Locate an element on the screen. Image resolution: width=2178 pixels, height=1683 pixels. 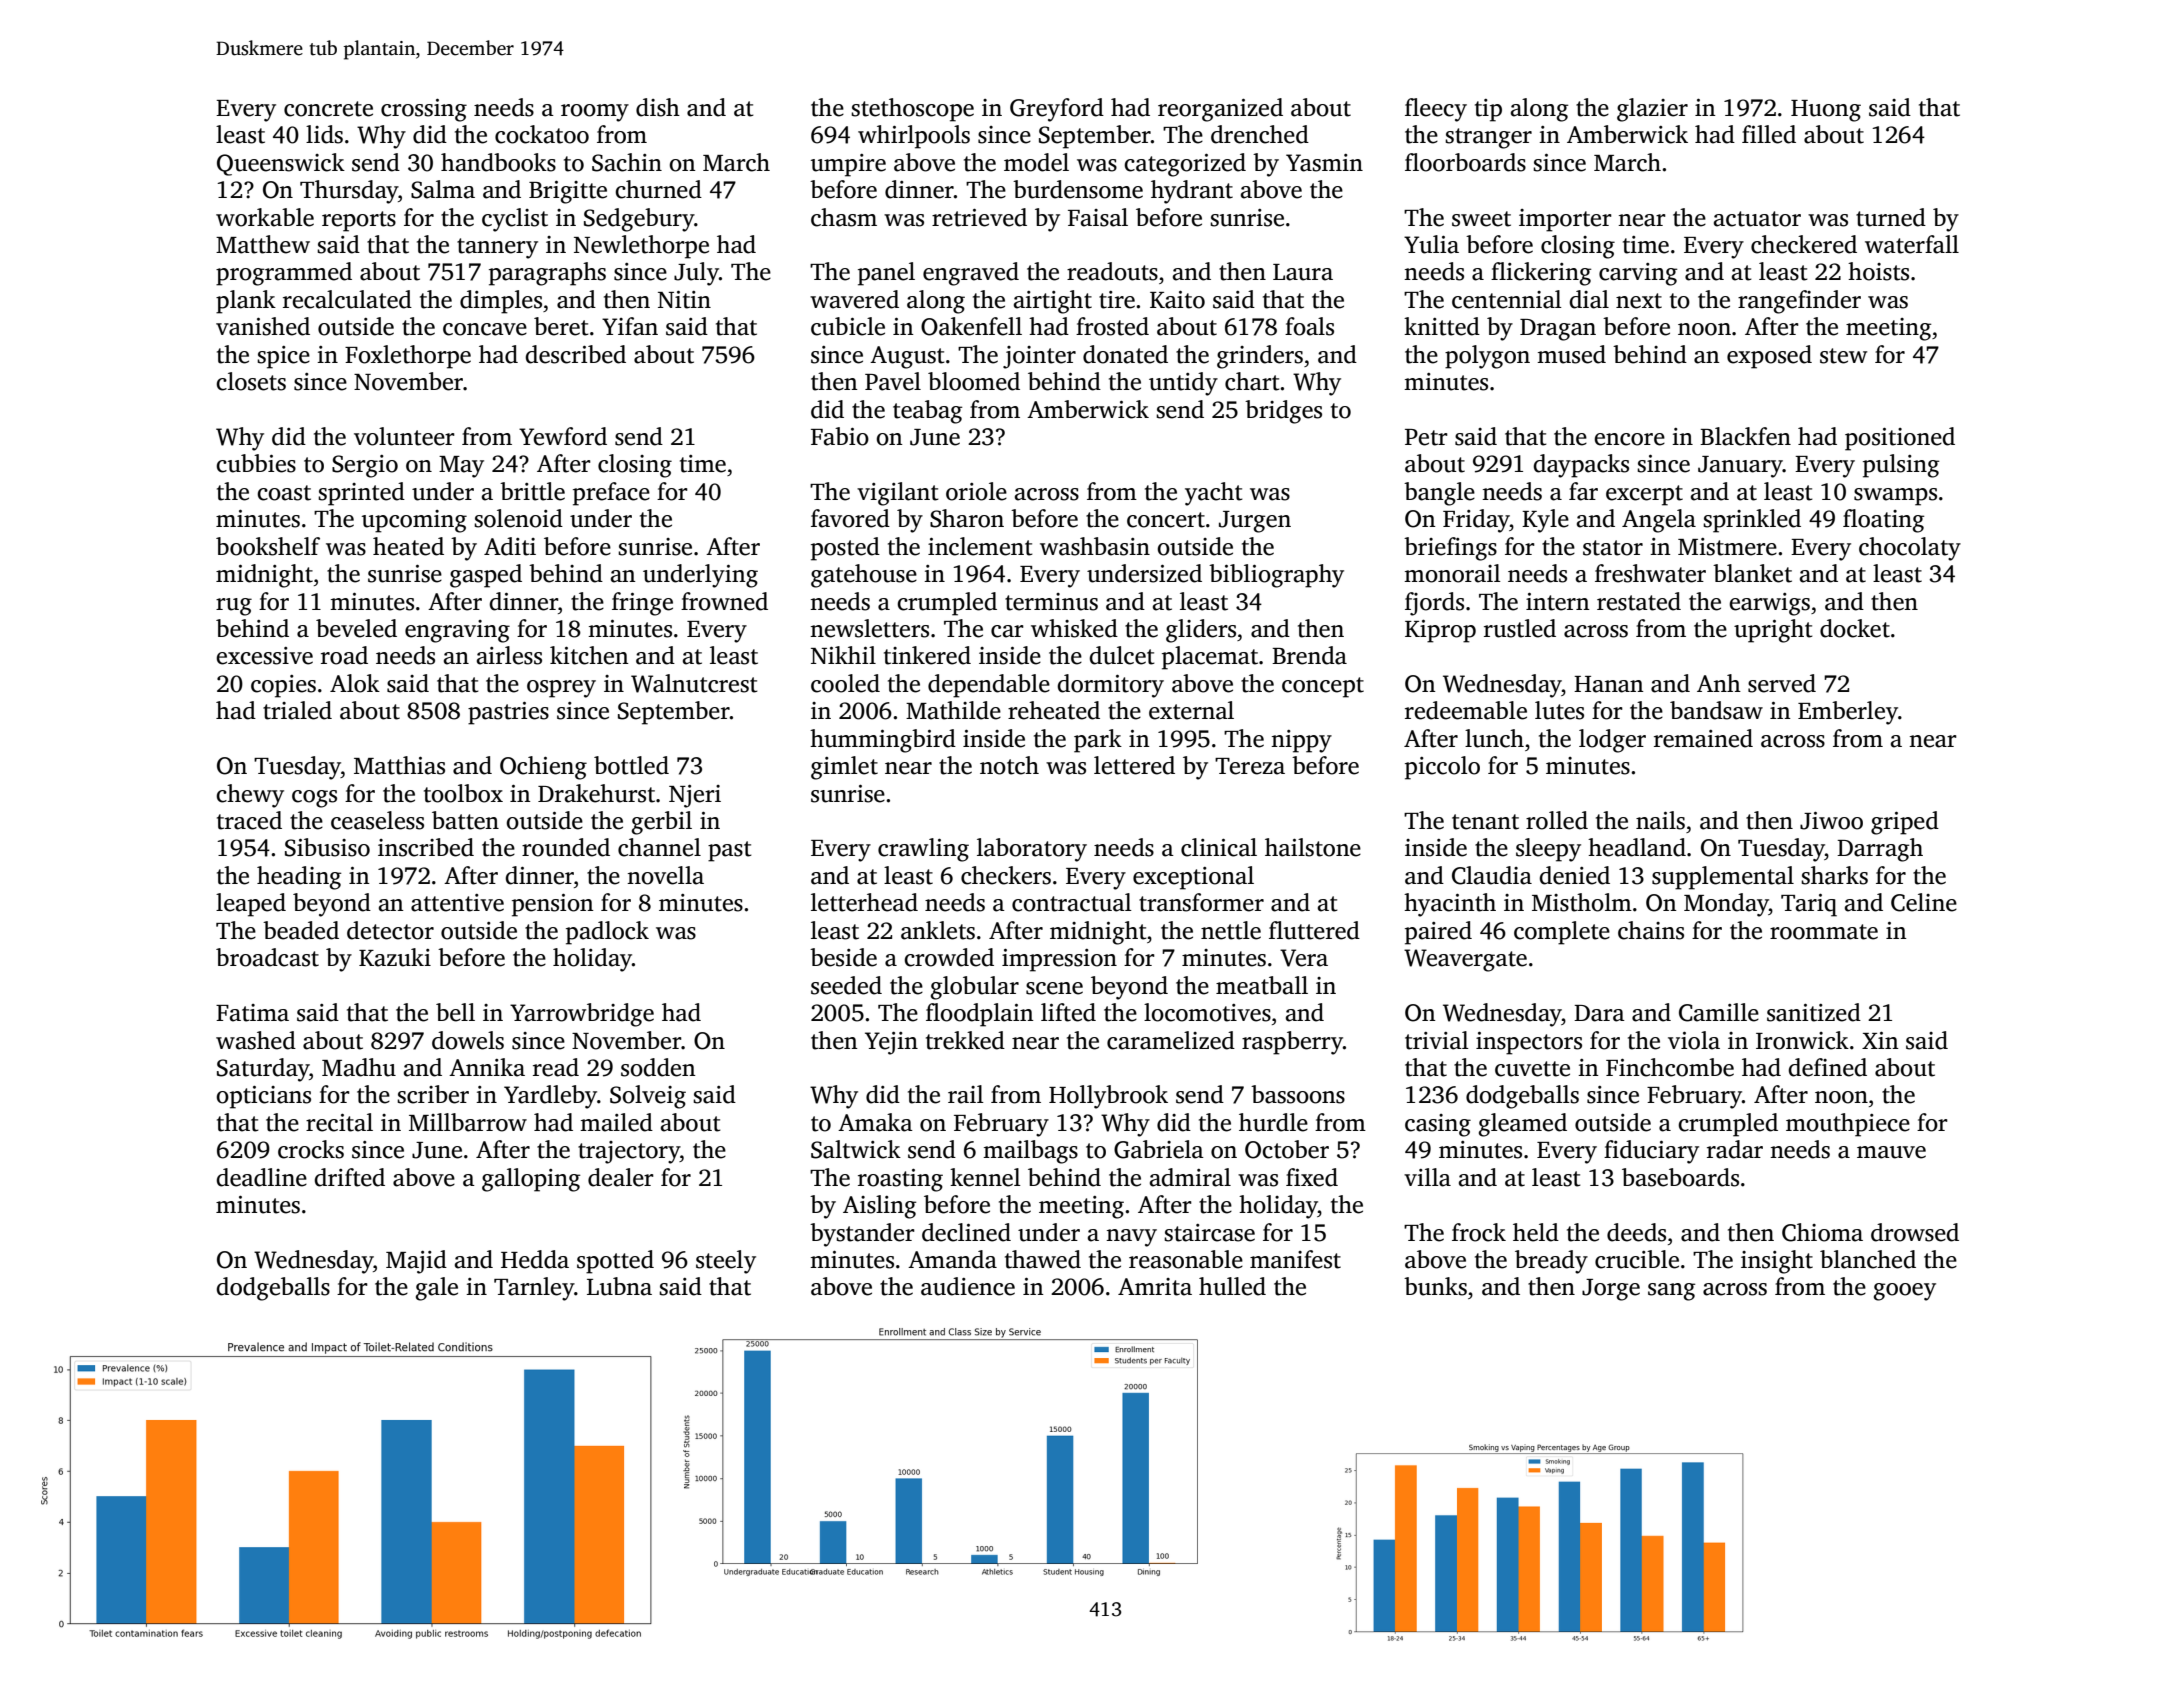
Xin is located at coordinates (1880, 1040).
